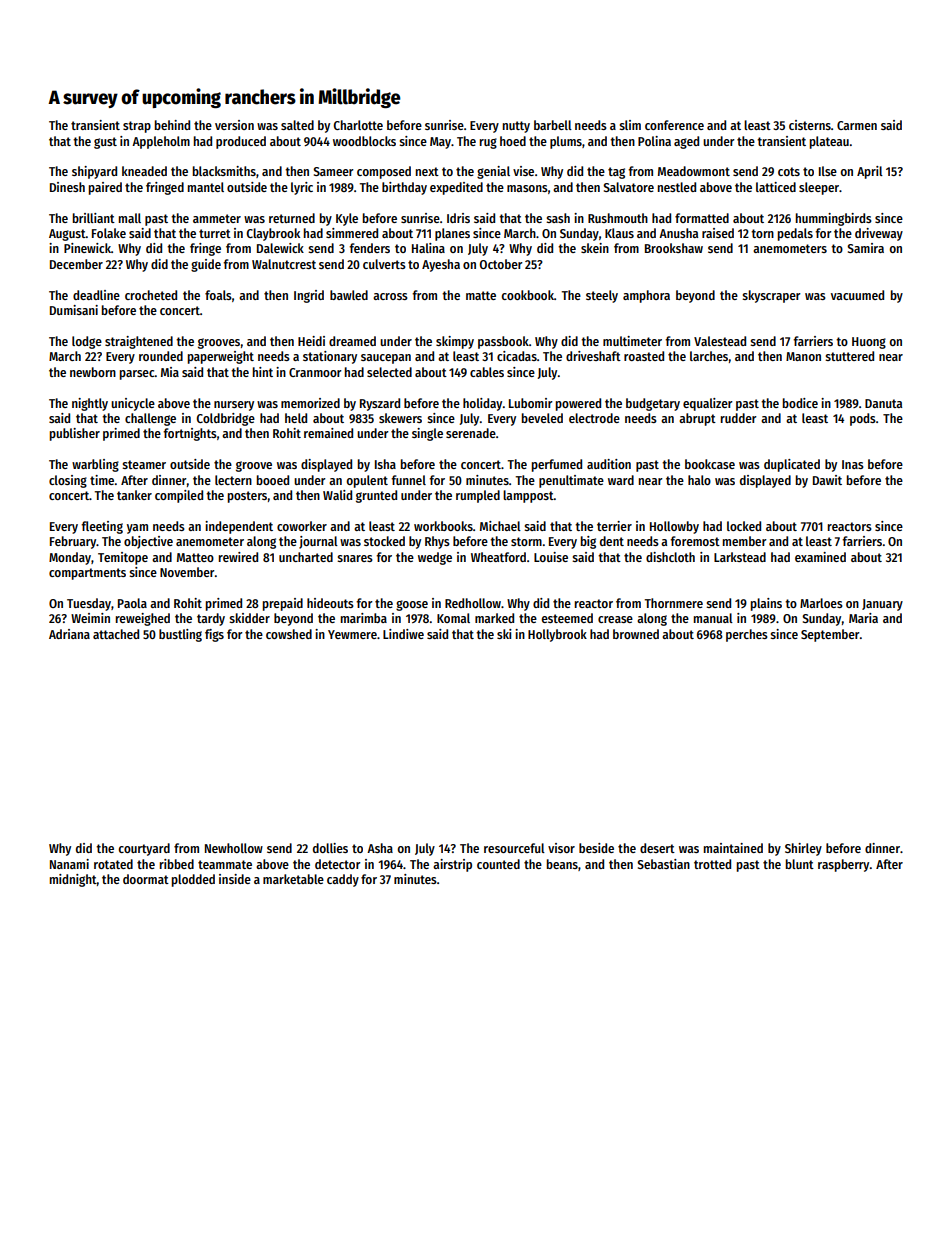 The width and height of the screenshot is (952, 1233). I want to click on culverts, so click(384, 264).
